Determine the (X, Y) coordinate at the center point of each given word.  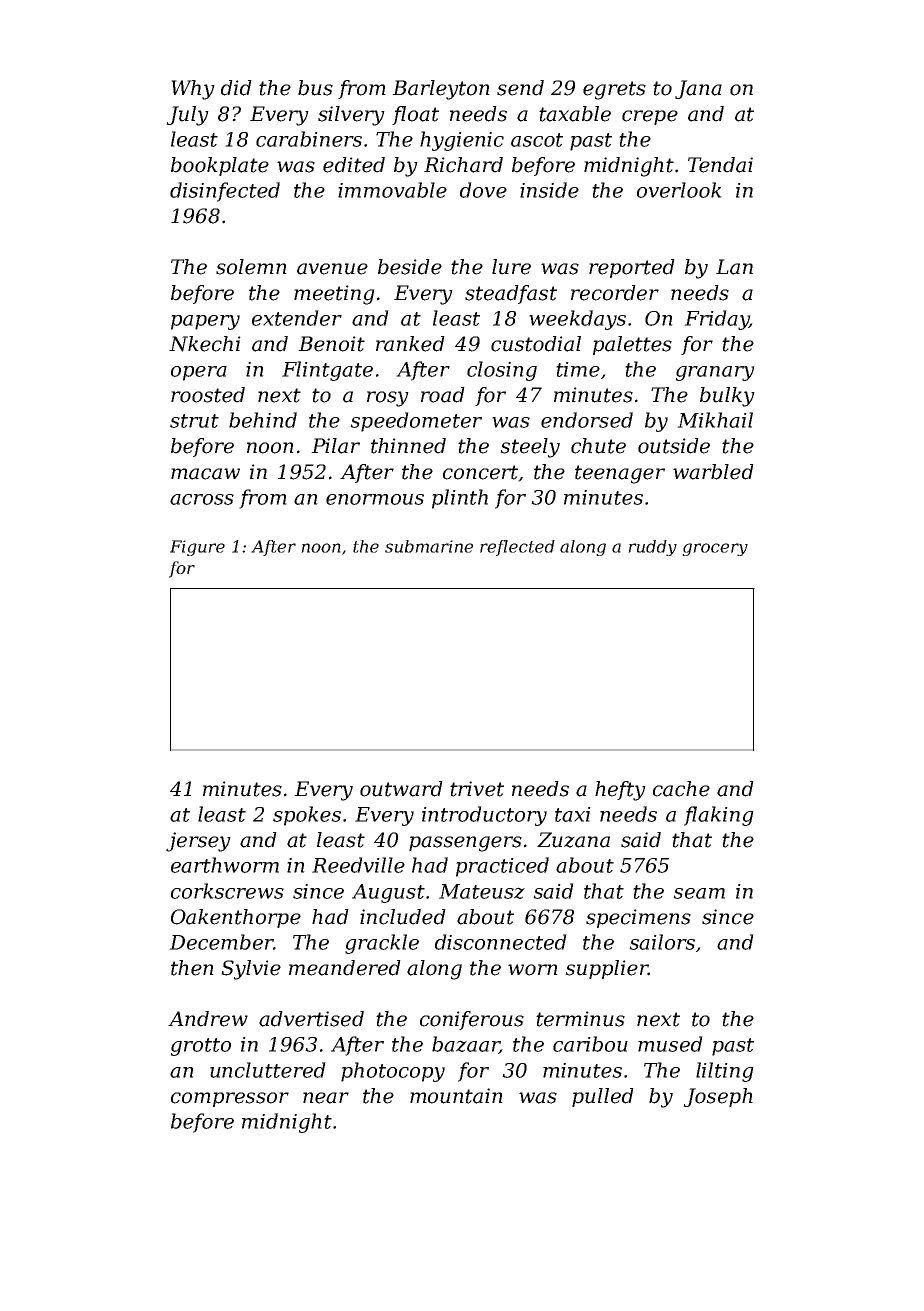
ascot (537, 140)
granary (715, 373)
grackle (382, 944)
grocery (715, 549)
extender (297, 318)
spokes (307, 816)
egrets (614, 90)
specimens (638, 918)
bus (315, 88)
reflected (517, 548)
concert (480, 472)
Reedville (358, 865)
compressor (230, 1099)
